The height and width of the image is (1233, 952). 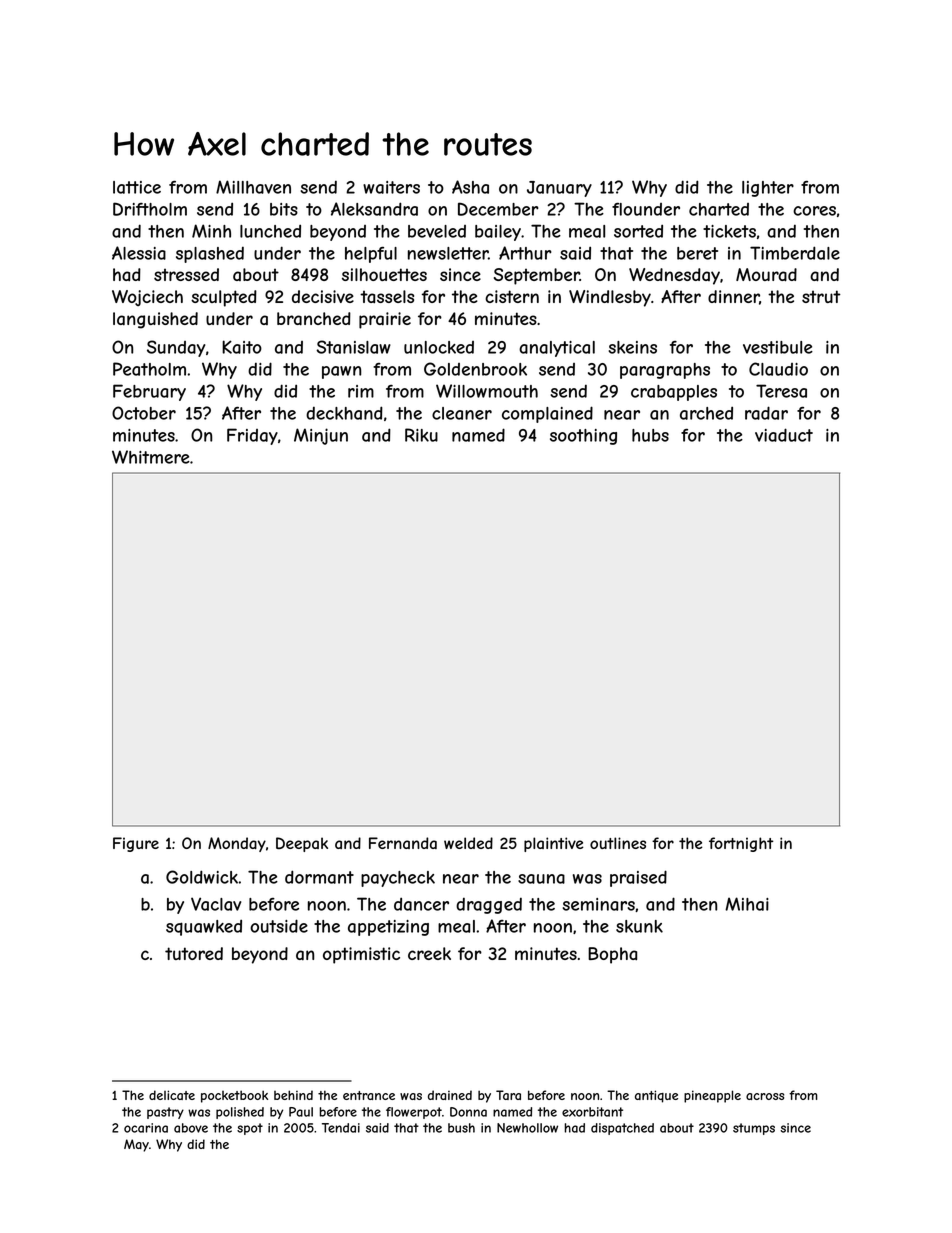 What do you see at coordinates (136, 1145) in the image?
I see `May` at bounding box center [136, 1145].
